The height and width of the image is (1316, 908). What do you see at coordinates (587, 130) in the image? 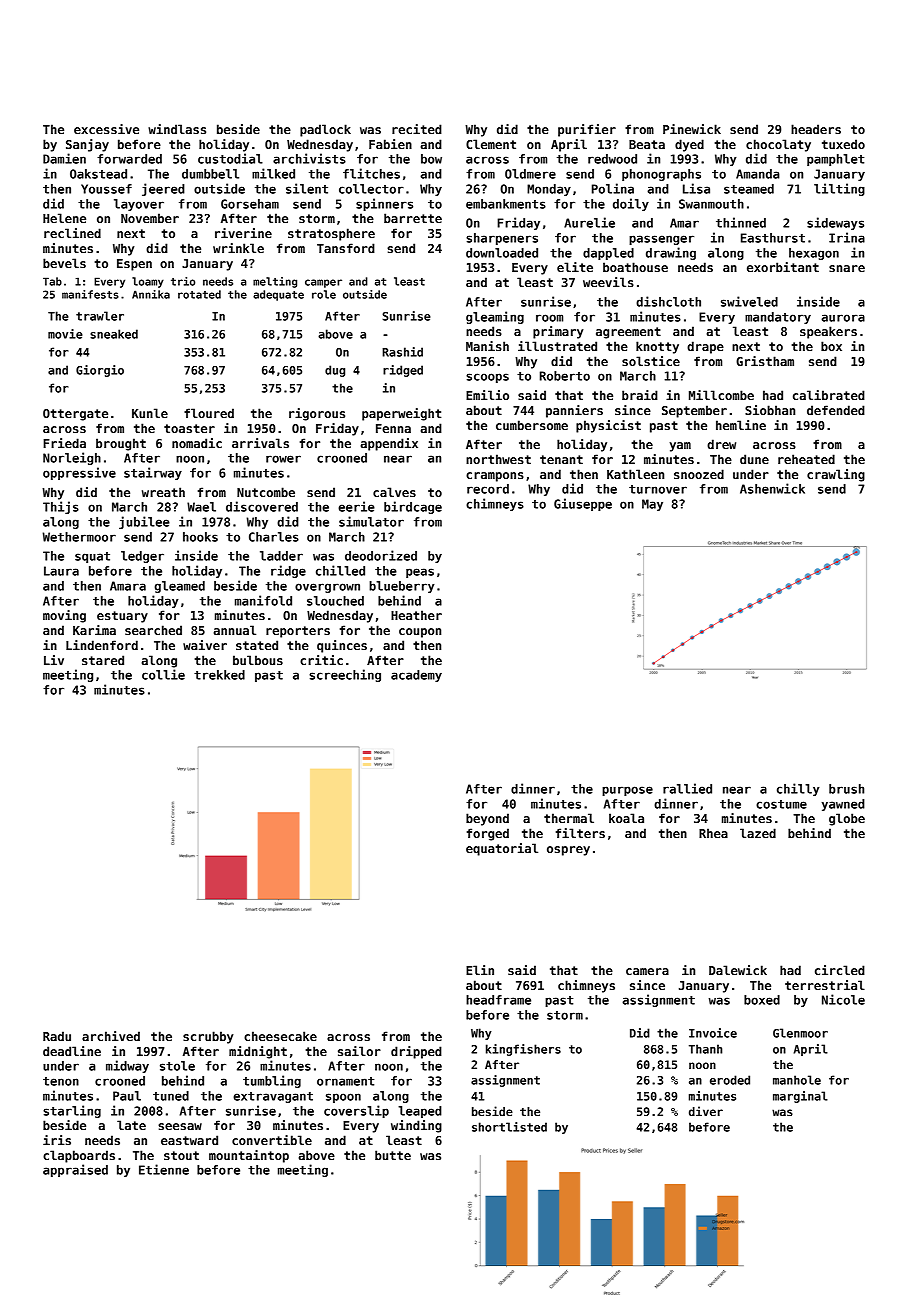
I see `purifier` at bounding box center [587, 130].
